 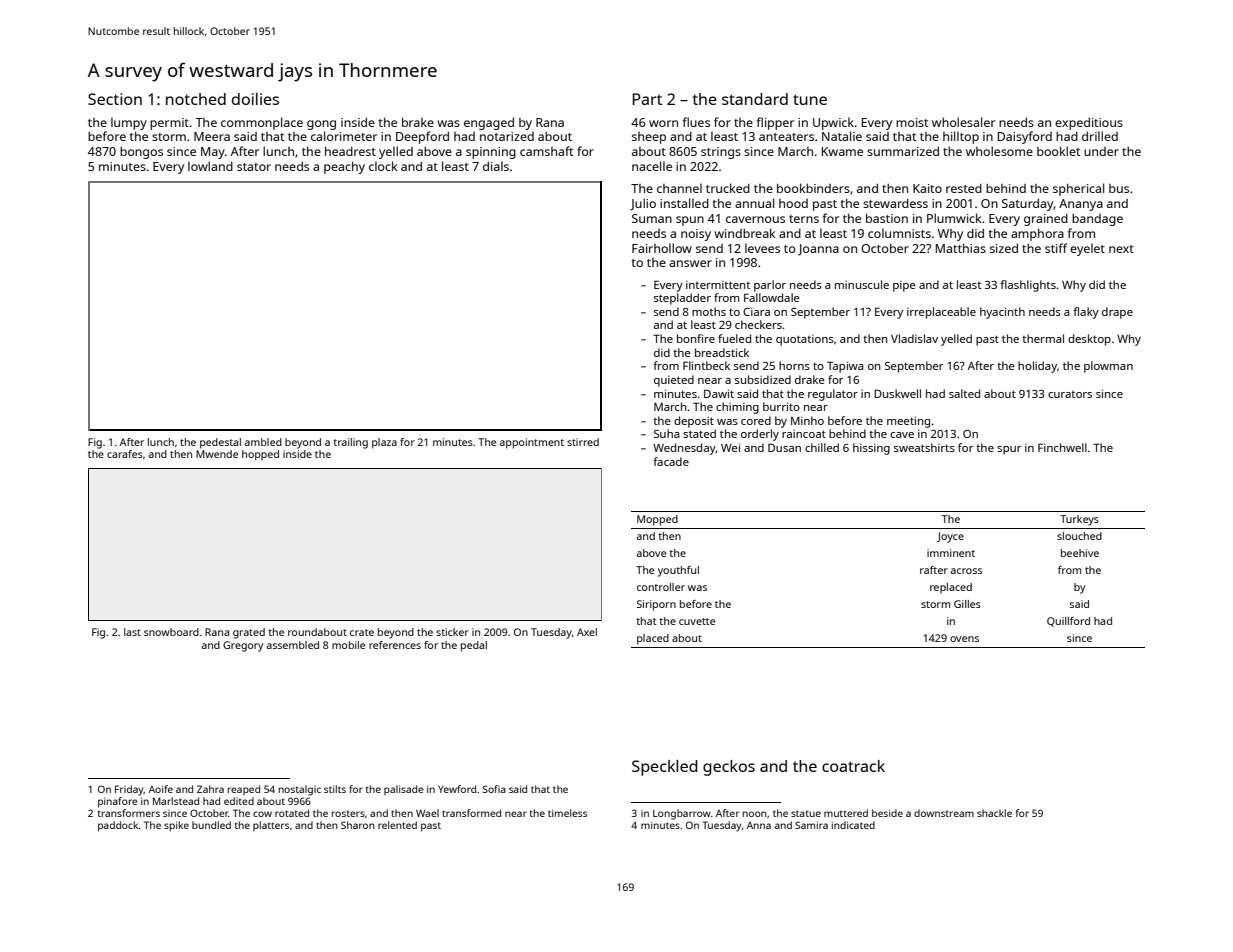 I want to click on flues, so click(x=696, y=122).
